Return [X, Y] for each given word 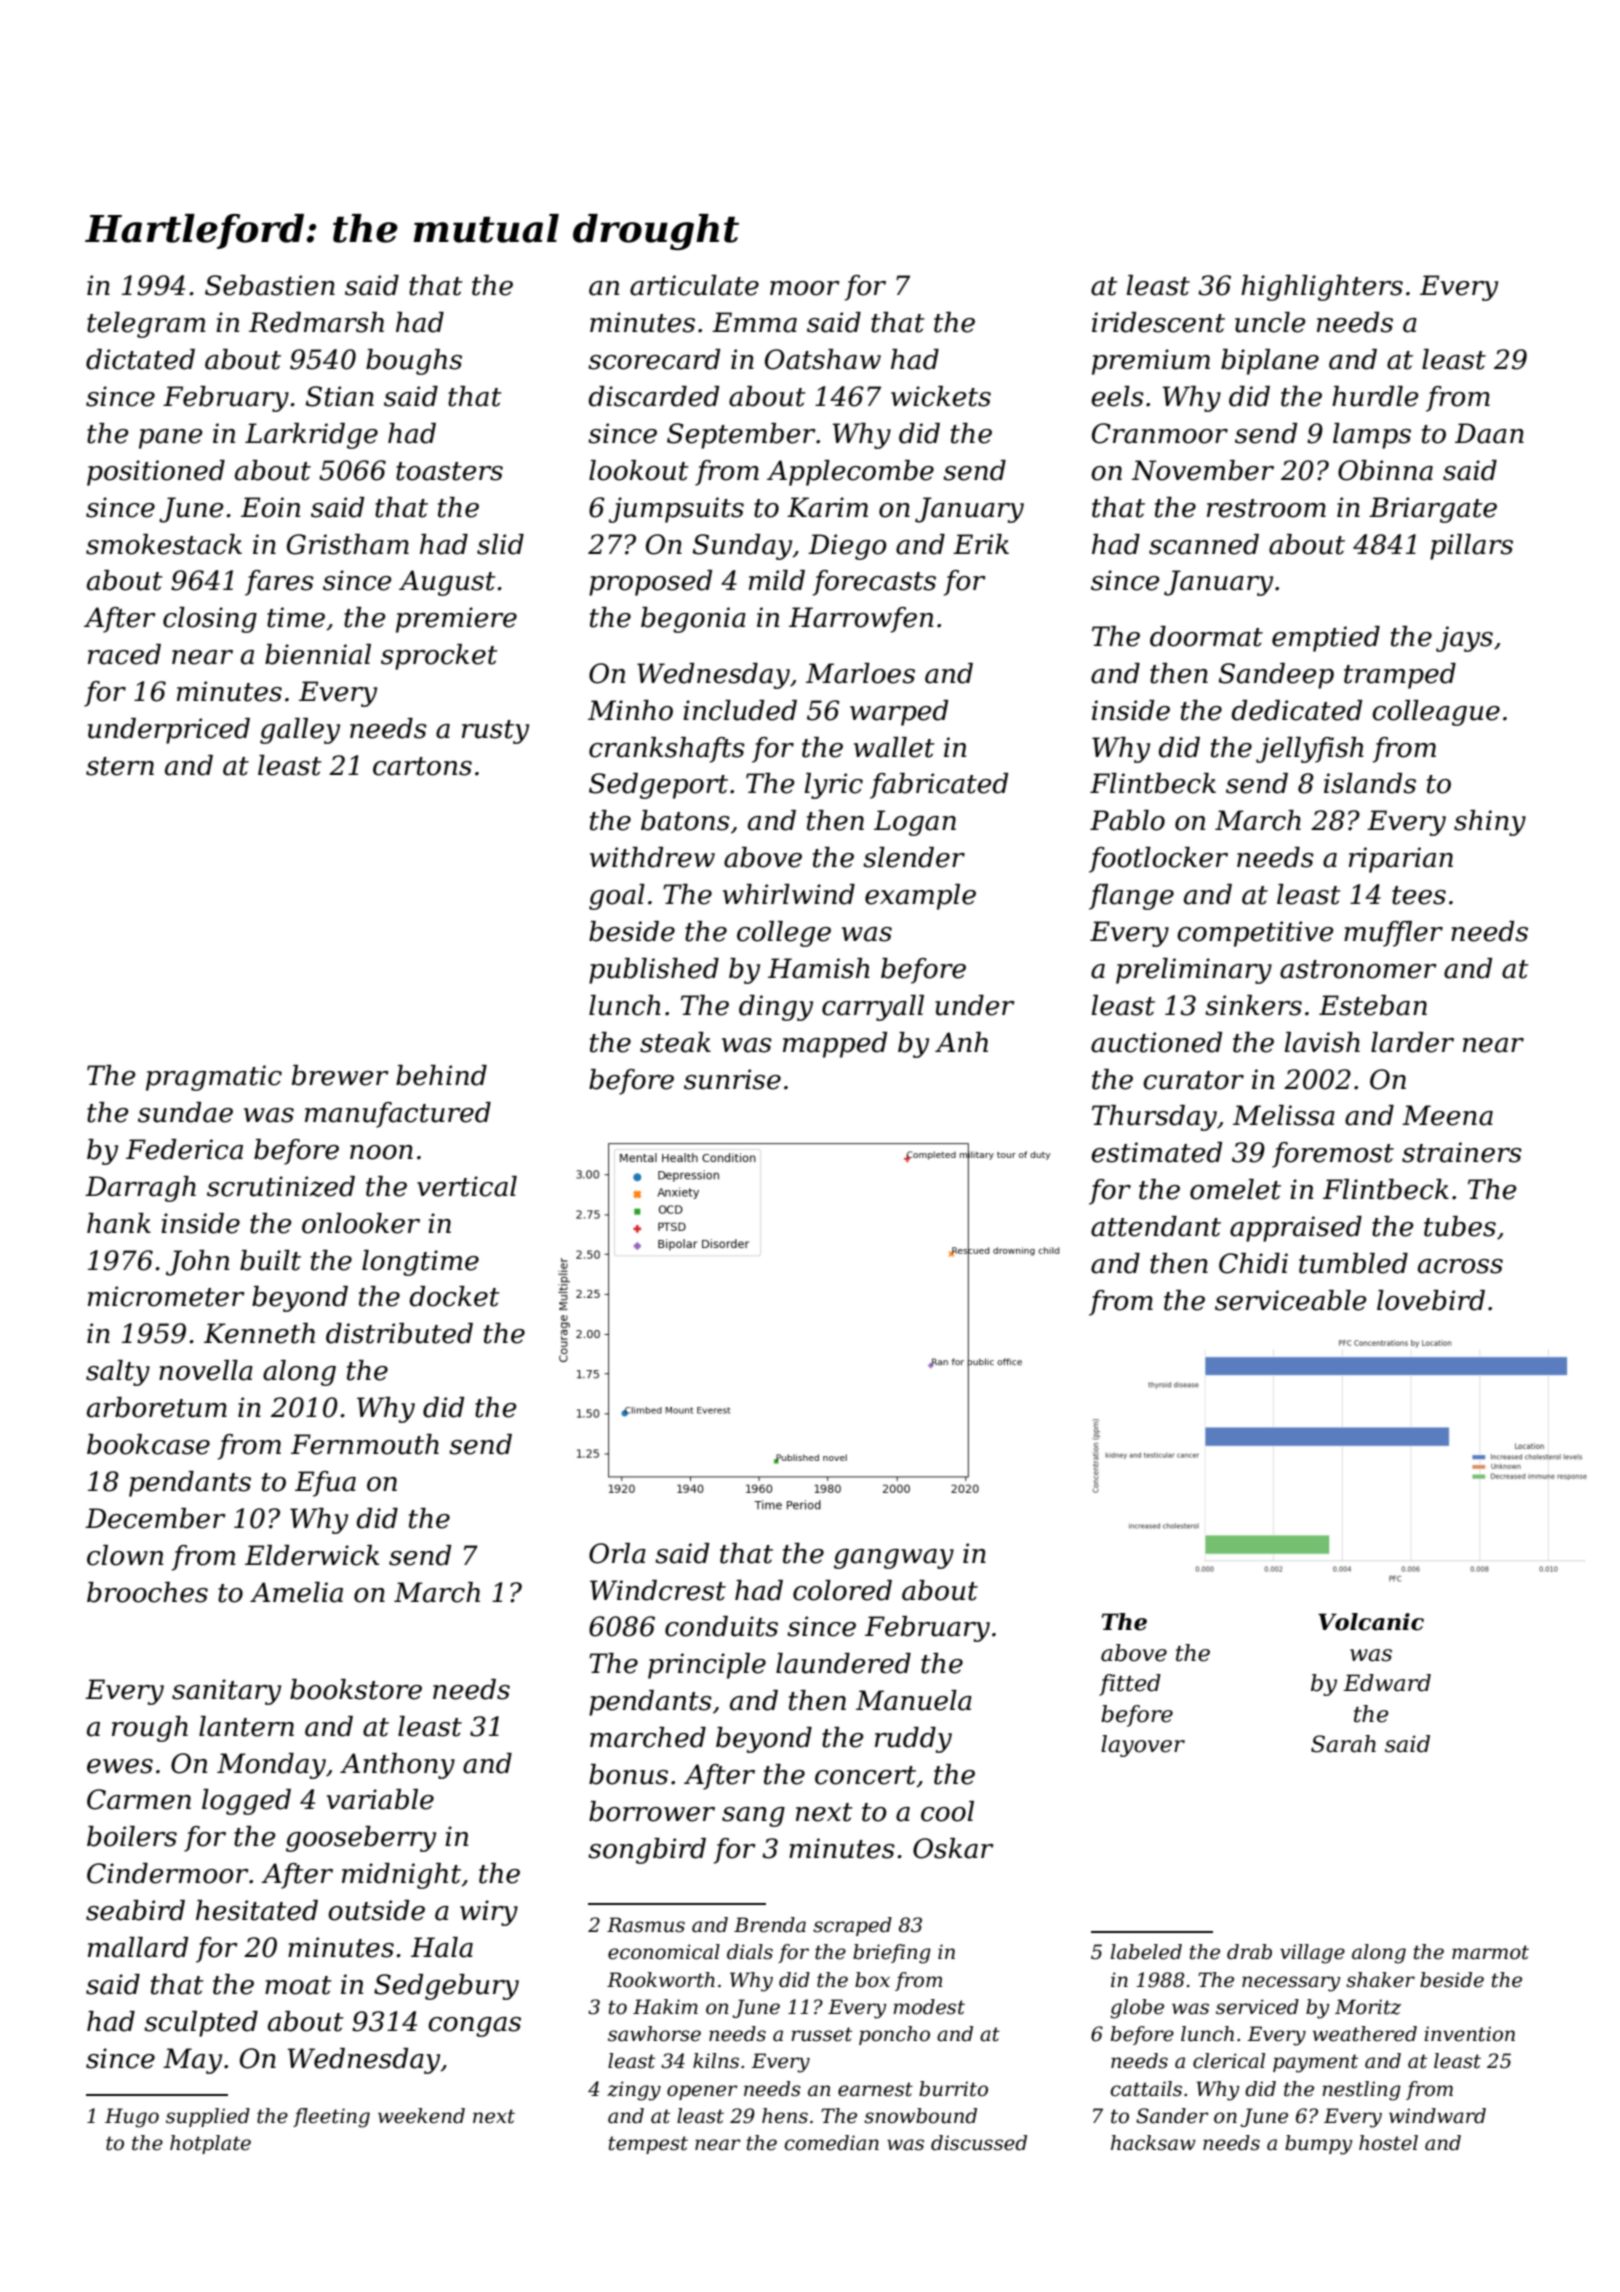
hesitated [257, 1910]
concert [865, 1775]
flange [1131, 897]
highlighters [1322, 288]
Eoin [270, 507]
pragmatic [214, 1078]
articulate [694, 285]
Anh [961, 1042]
